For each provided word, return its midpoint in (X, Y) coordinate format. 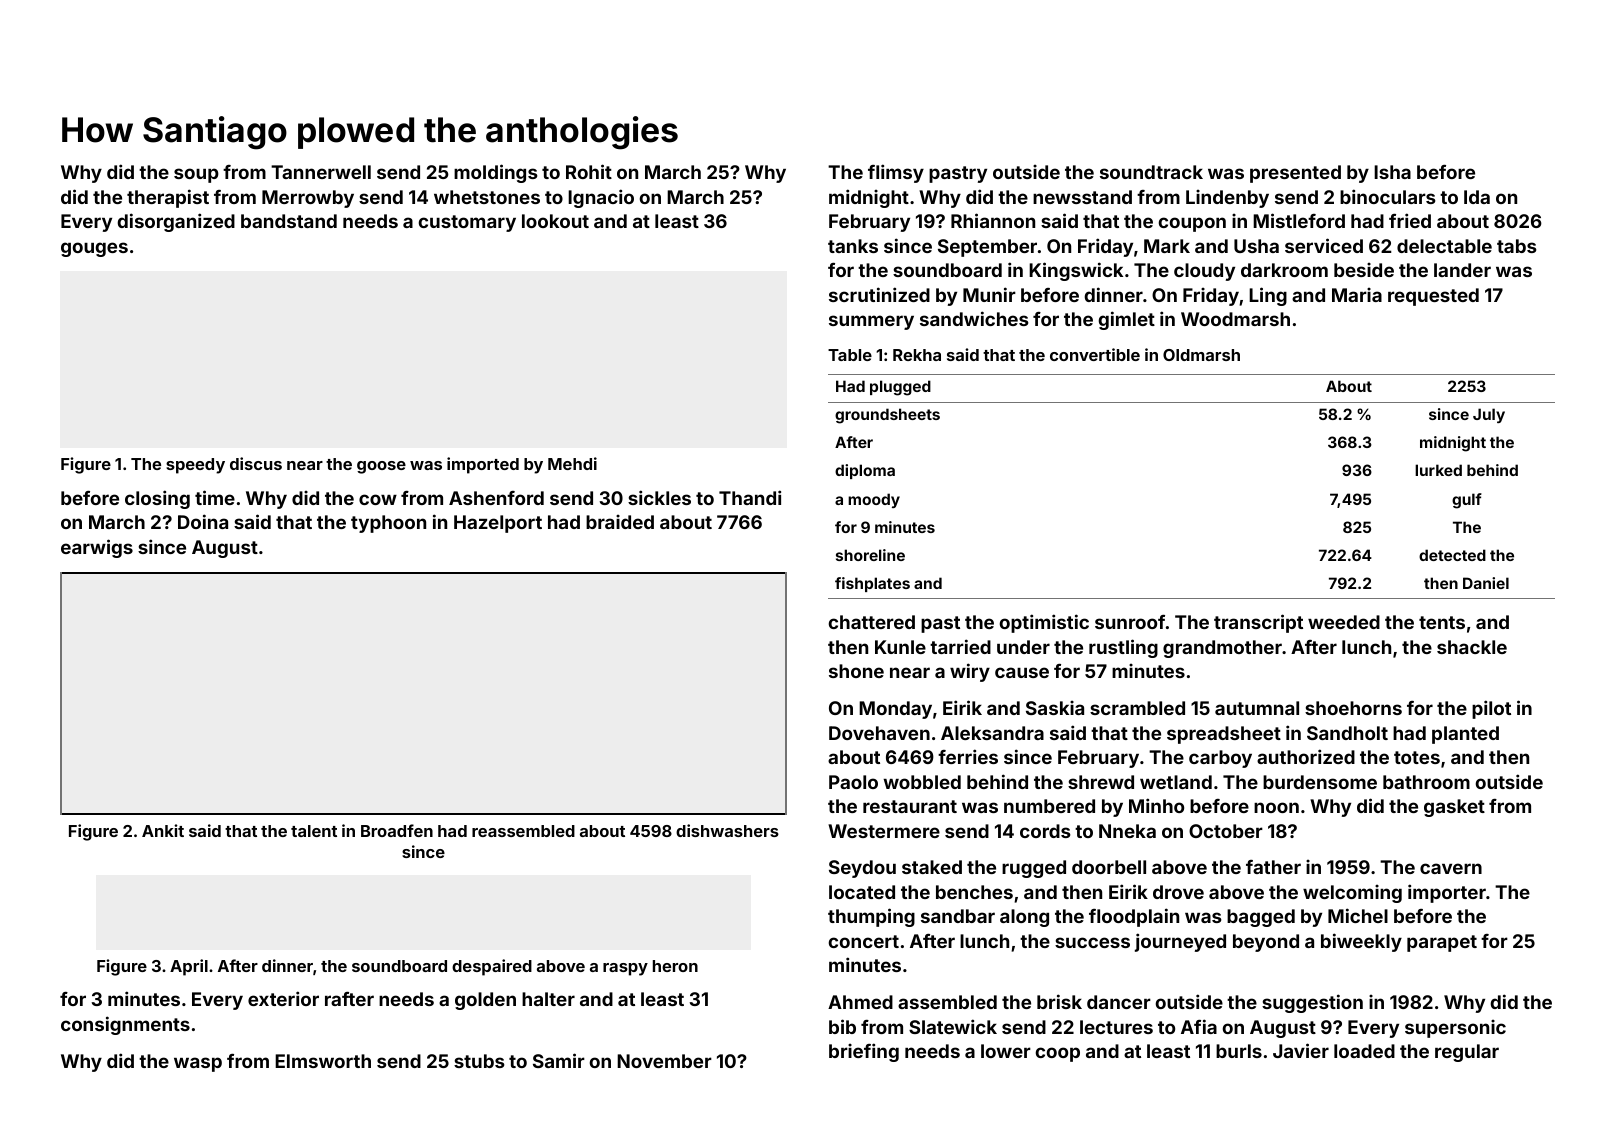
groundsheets (887, 416)
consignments (125, 1025)
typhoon (388, 524)
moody (874, 500)
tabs (1517, 246)
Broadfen (397, 830)
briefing (864, 1052)
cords (1045, 831)
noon (1276, 807)
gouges (94, 249)
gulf (1467, 501)
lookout (555, 221)
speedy (195, 466)
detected (1452, 555)
